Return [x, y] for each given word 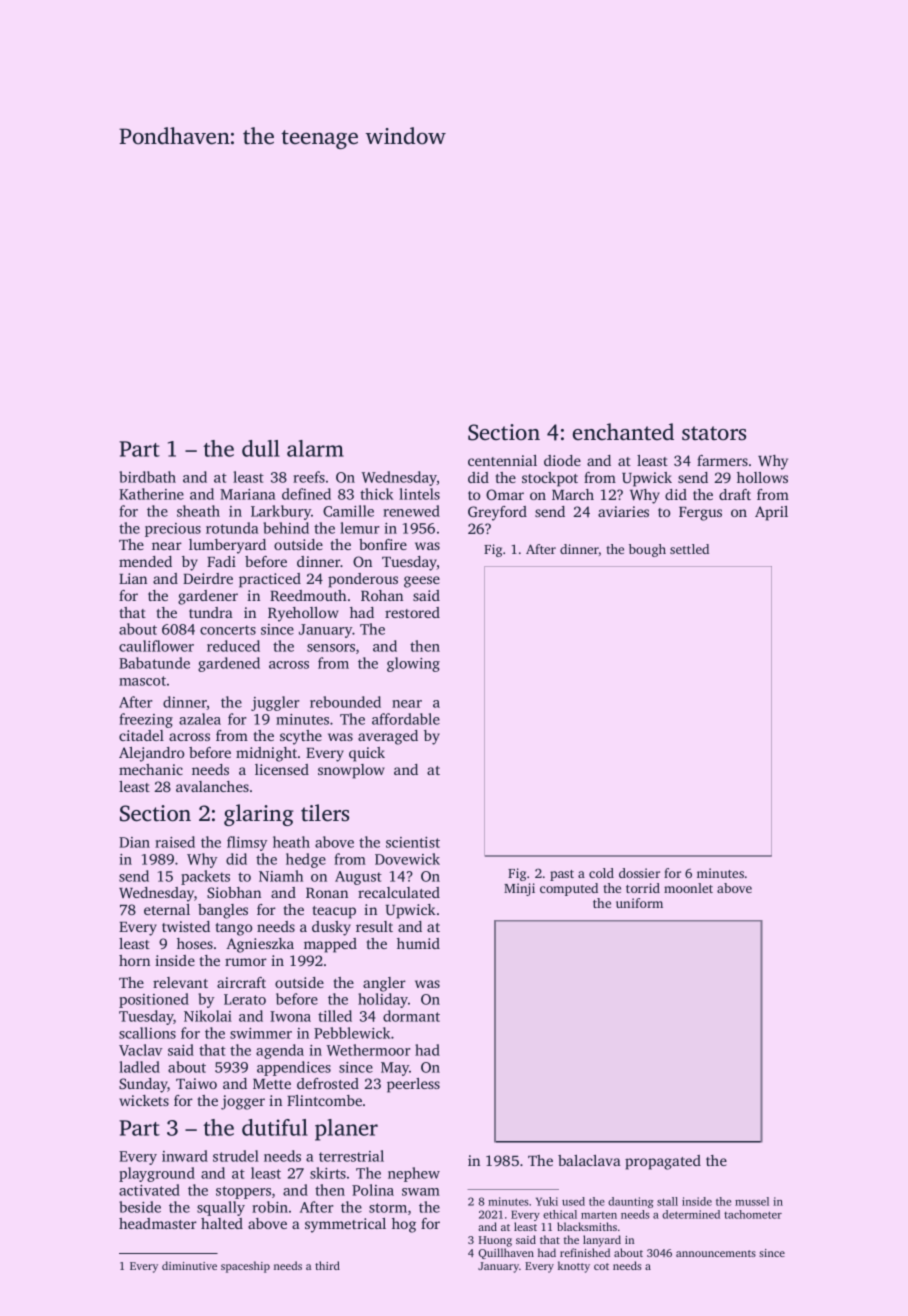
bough [647, 550]
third [327, 1265]
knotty [574, 1267]
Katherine [151, 494]
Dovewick [407, 859]
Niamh [281, 876]
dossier [639, 873]
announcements [716, 1253]
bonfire [383, 544]
